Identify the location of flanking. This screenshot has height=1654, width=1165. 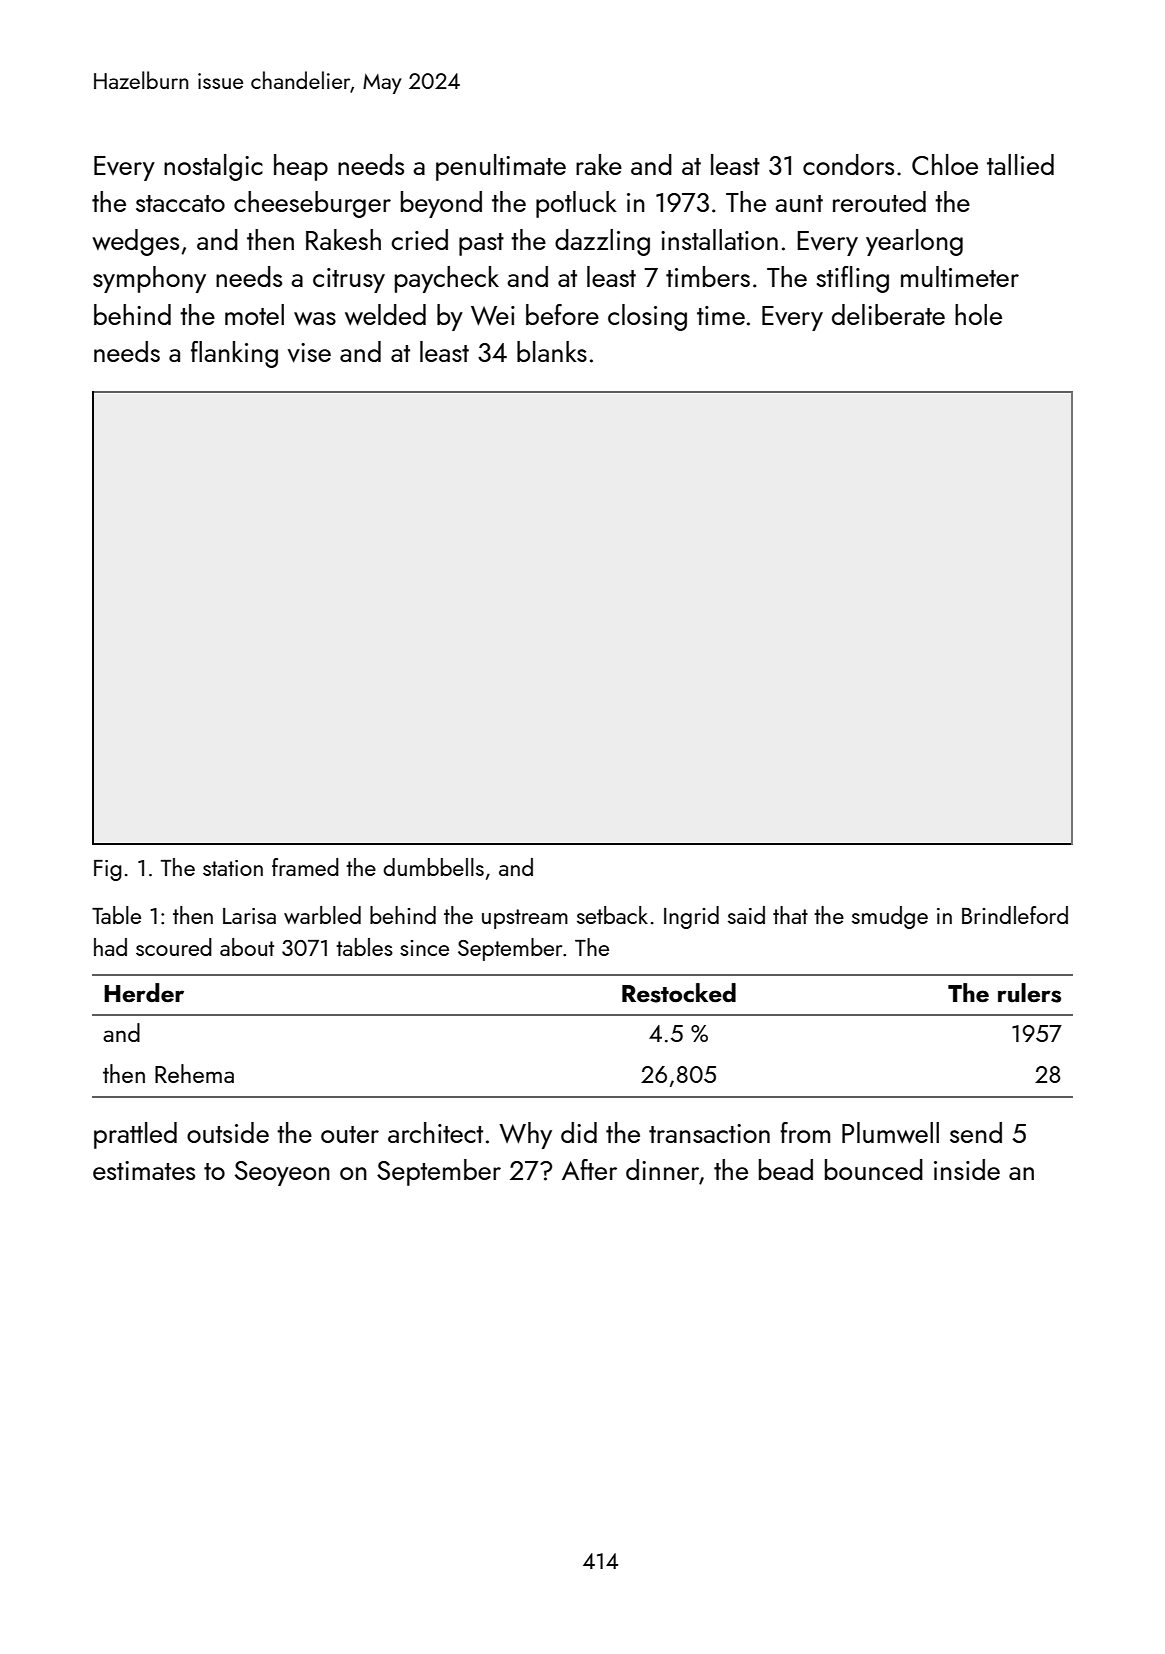
(234, 354).
